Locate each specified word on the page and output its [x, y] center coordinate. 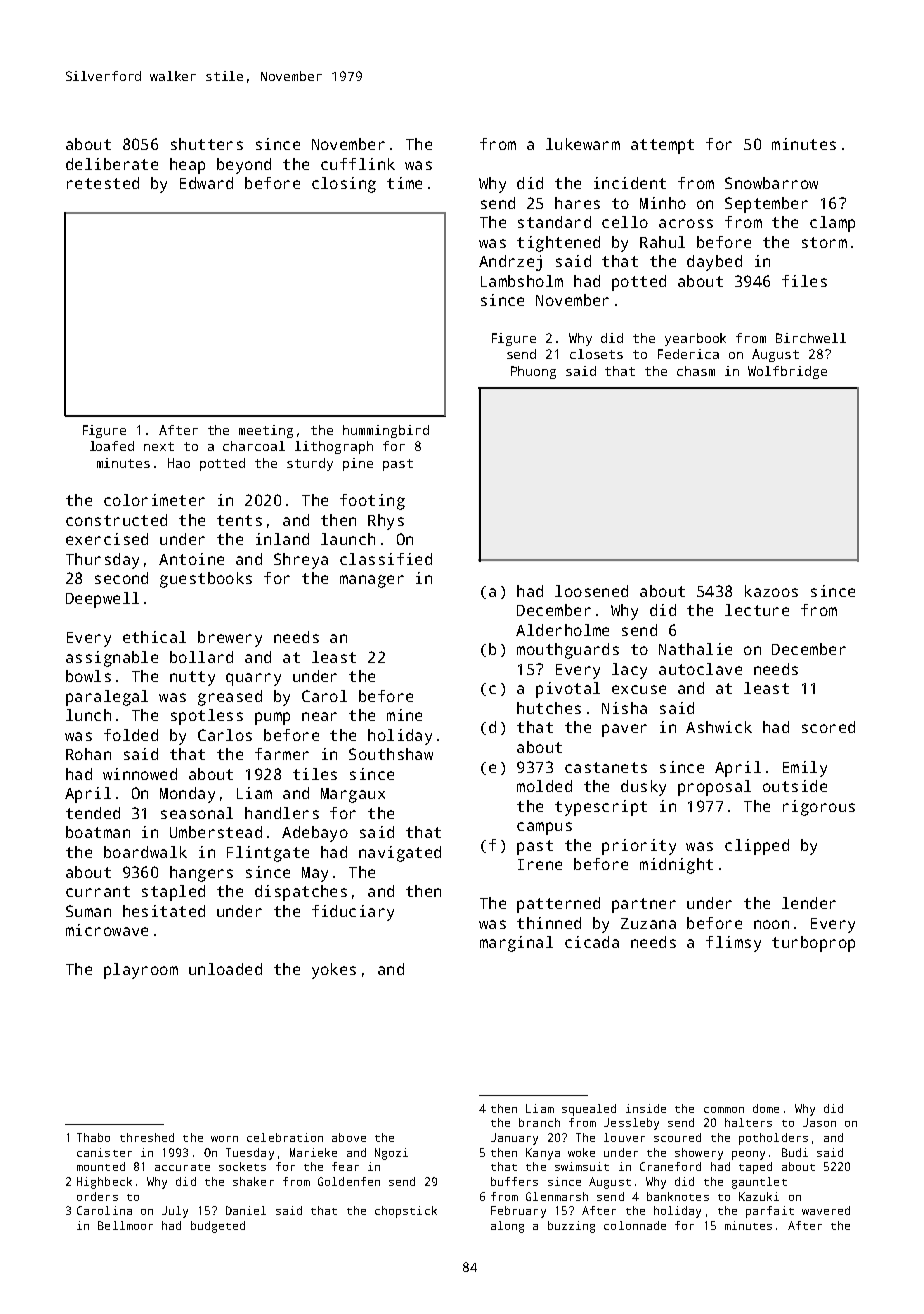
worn [224, 1139]
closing [344, 185]
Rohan [88, 754]
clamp [832, 224]
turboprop [813, 944]
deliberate [112, 164]
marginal [516, 944]
